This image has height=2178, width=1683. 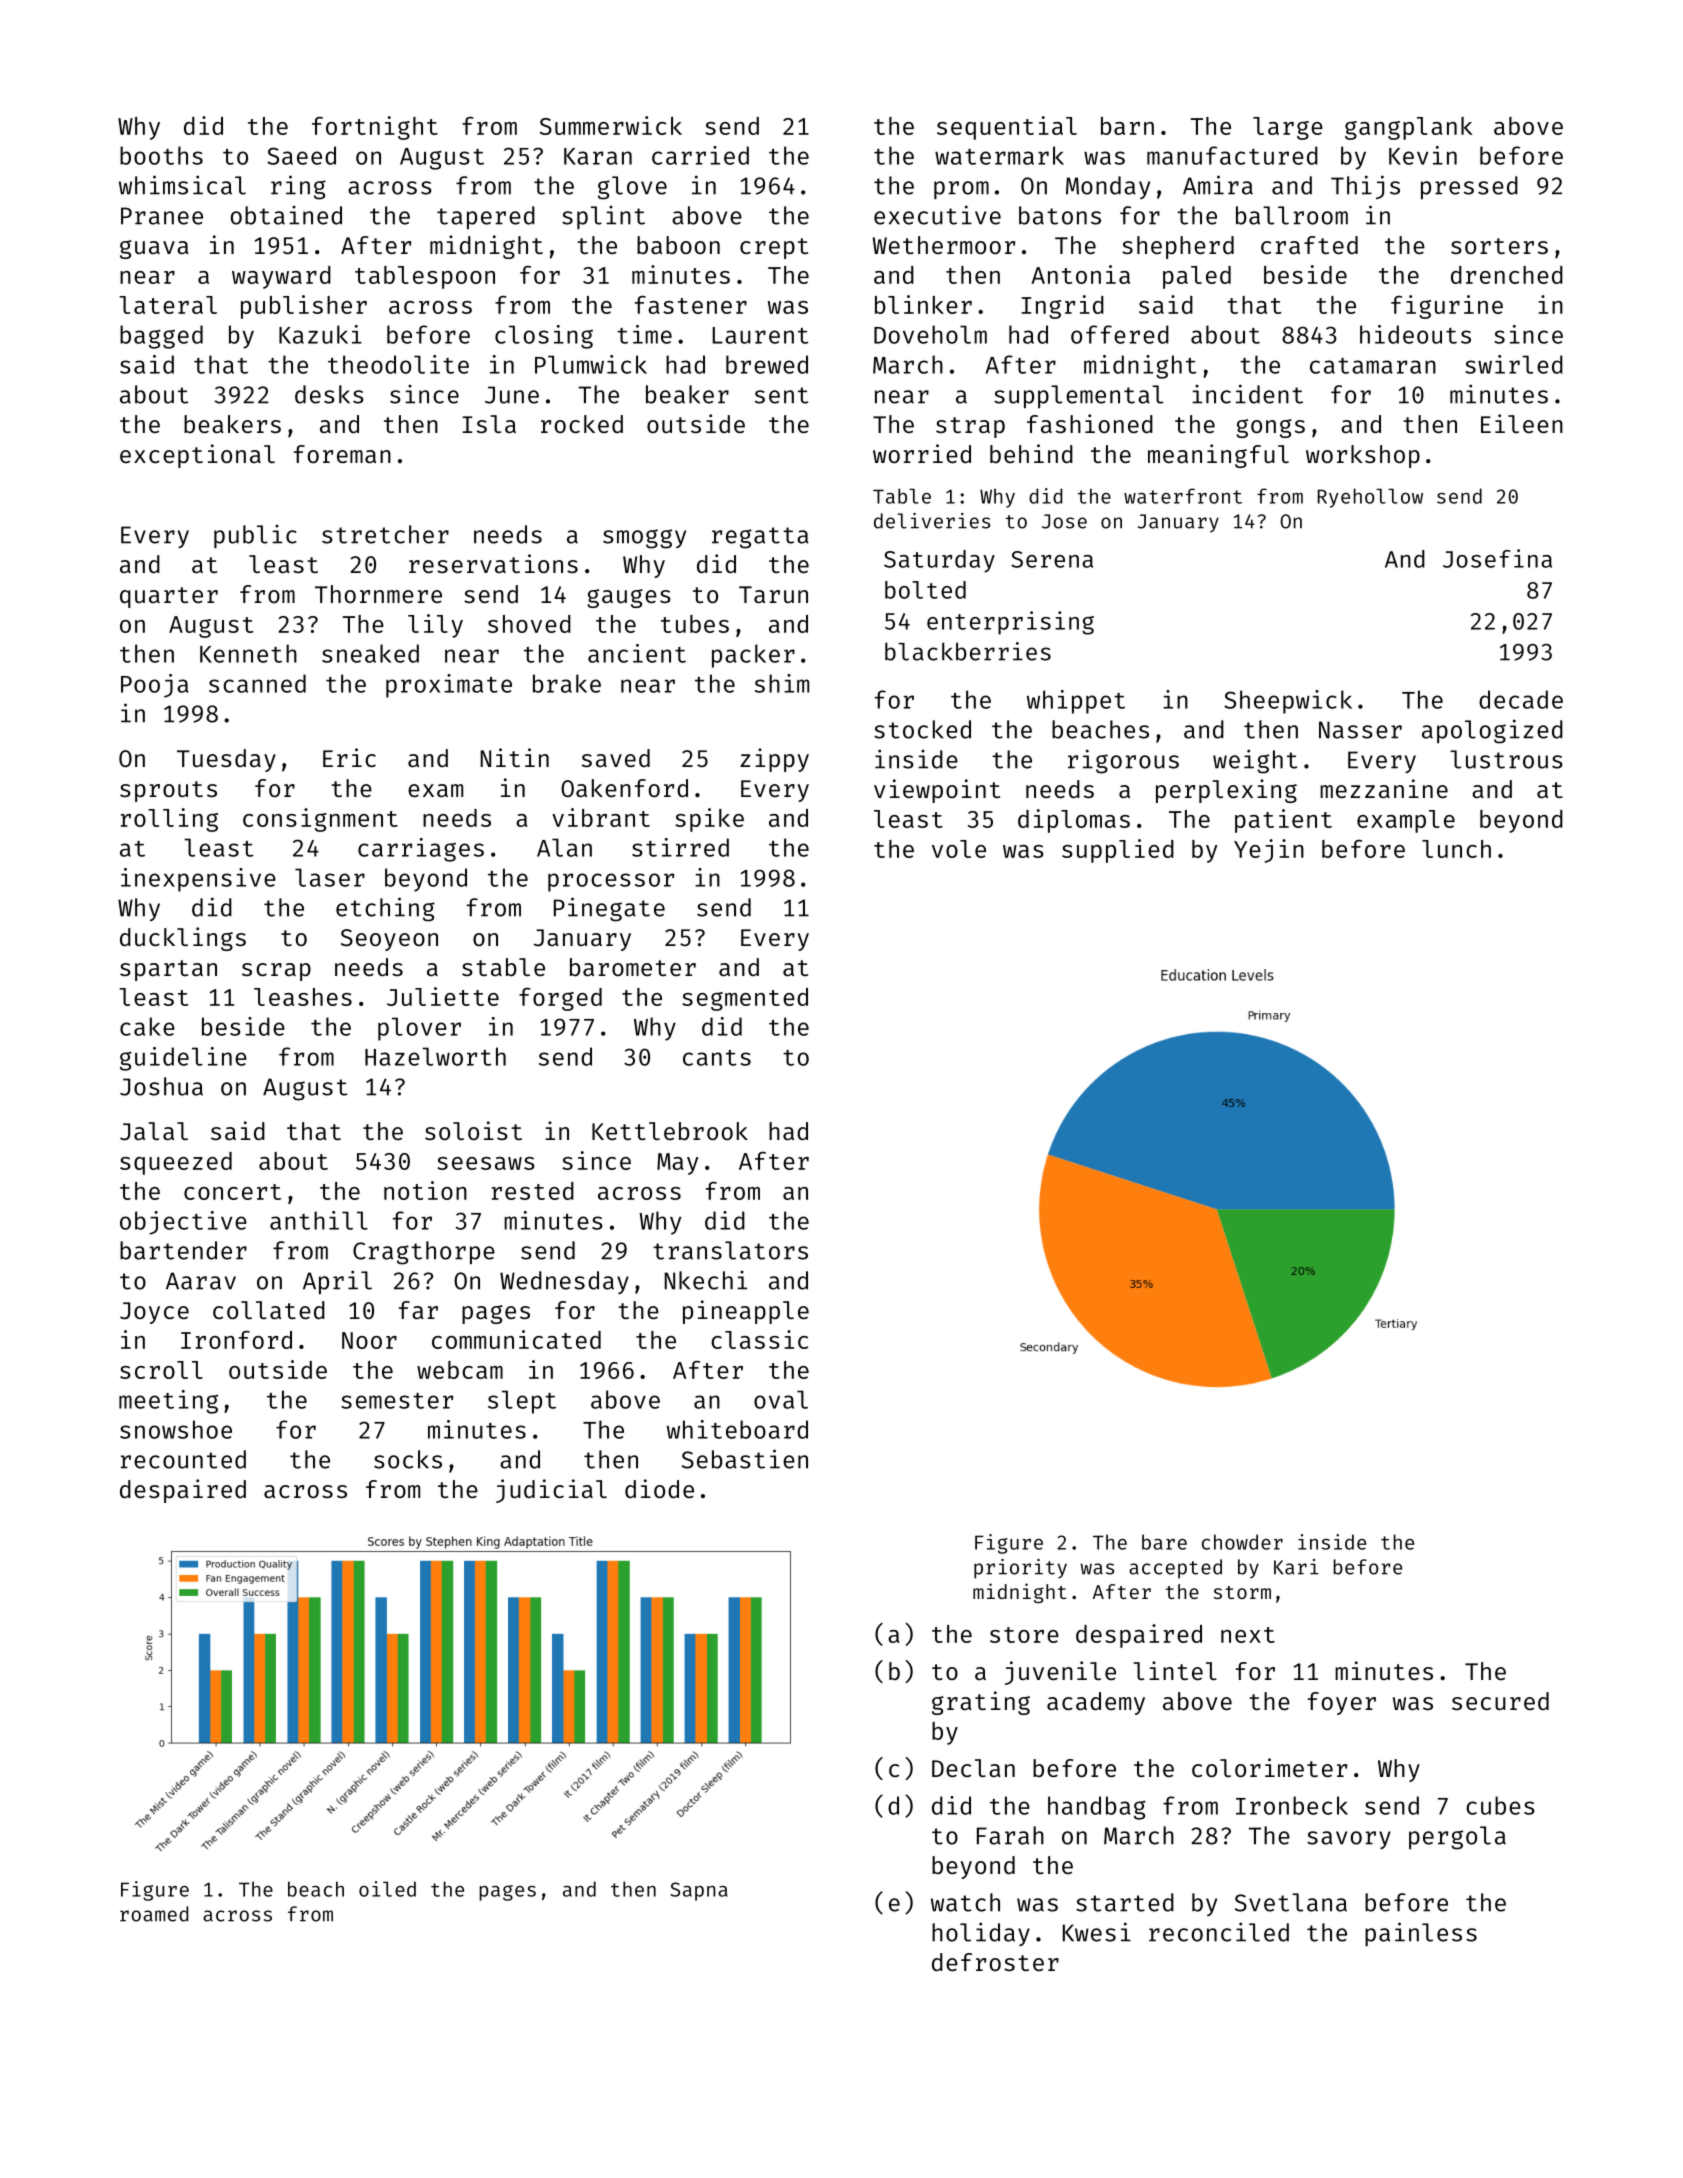 I want to click on sequential, so click(x=1007, y=128).
